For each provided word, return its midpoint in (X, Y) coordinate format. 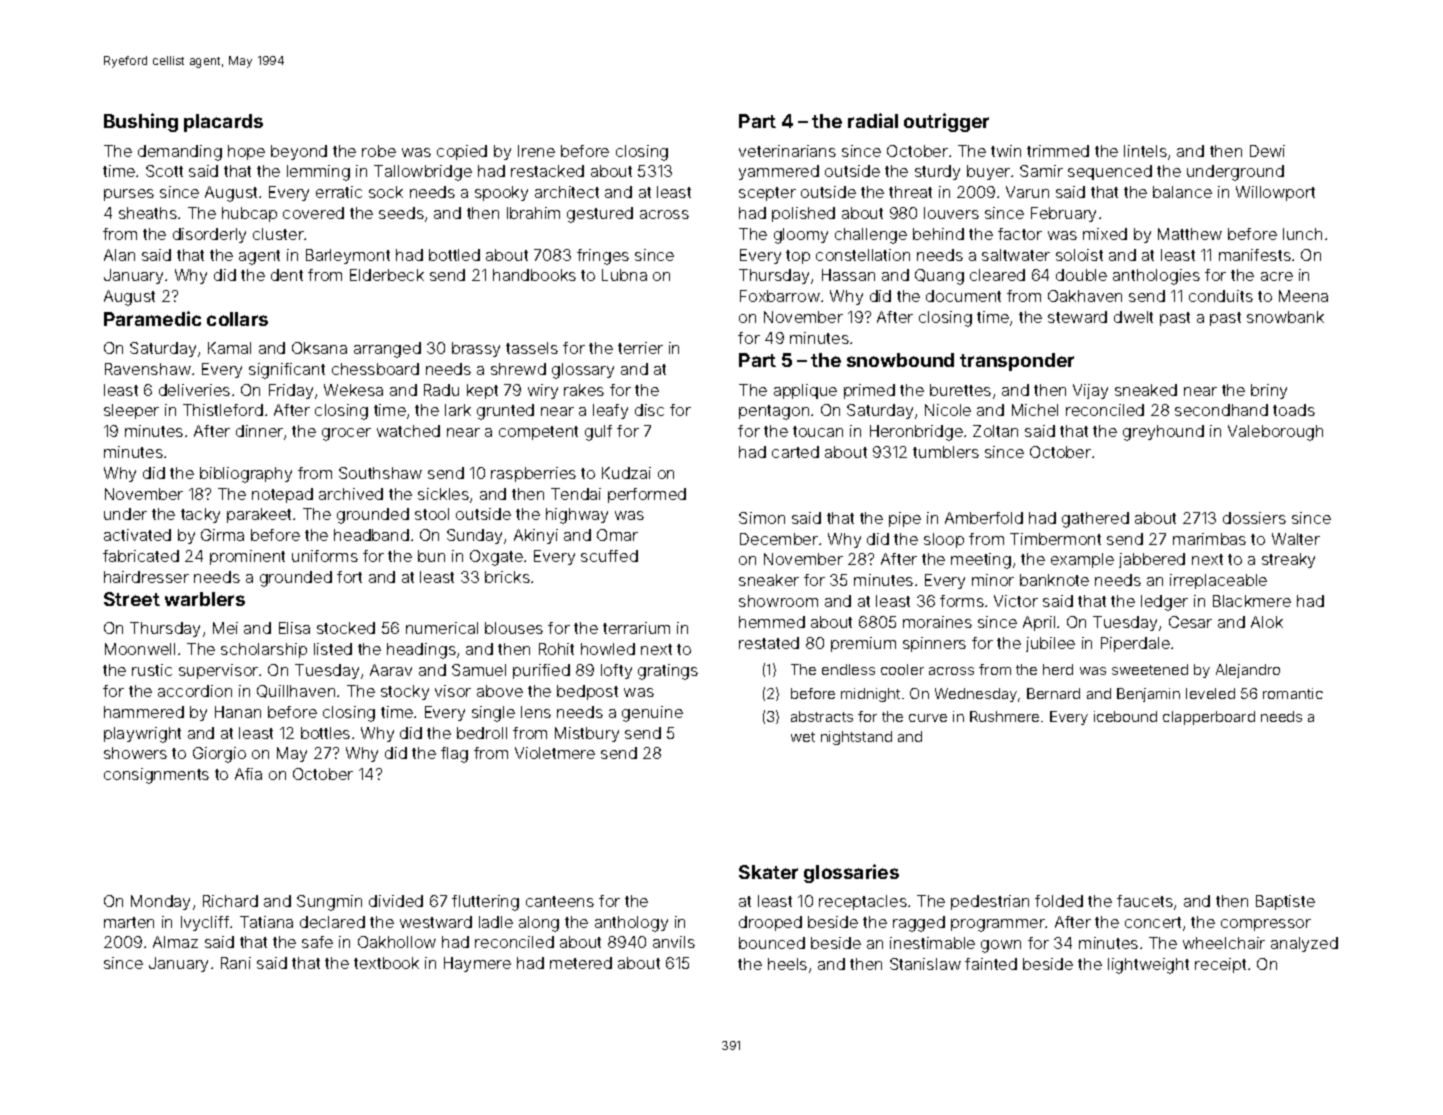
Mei (225, 628)
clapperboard (1209, 718)
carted (795, 452)
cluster (279, 234)
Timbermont (1055, 539)
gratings (668, 672)
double (1081, 275)
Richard (230, 901)
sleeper (131, 411)
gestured (600, 215)
